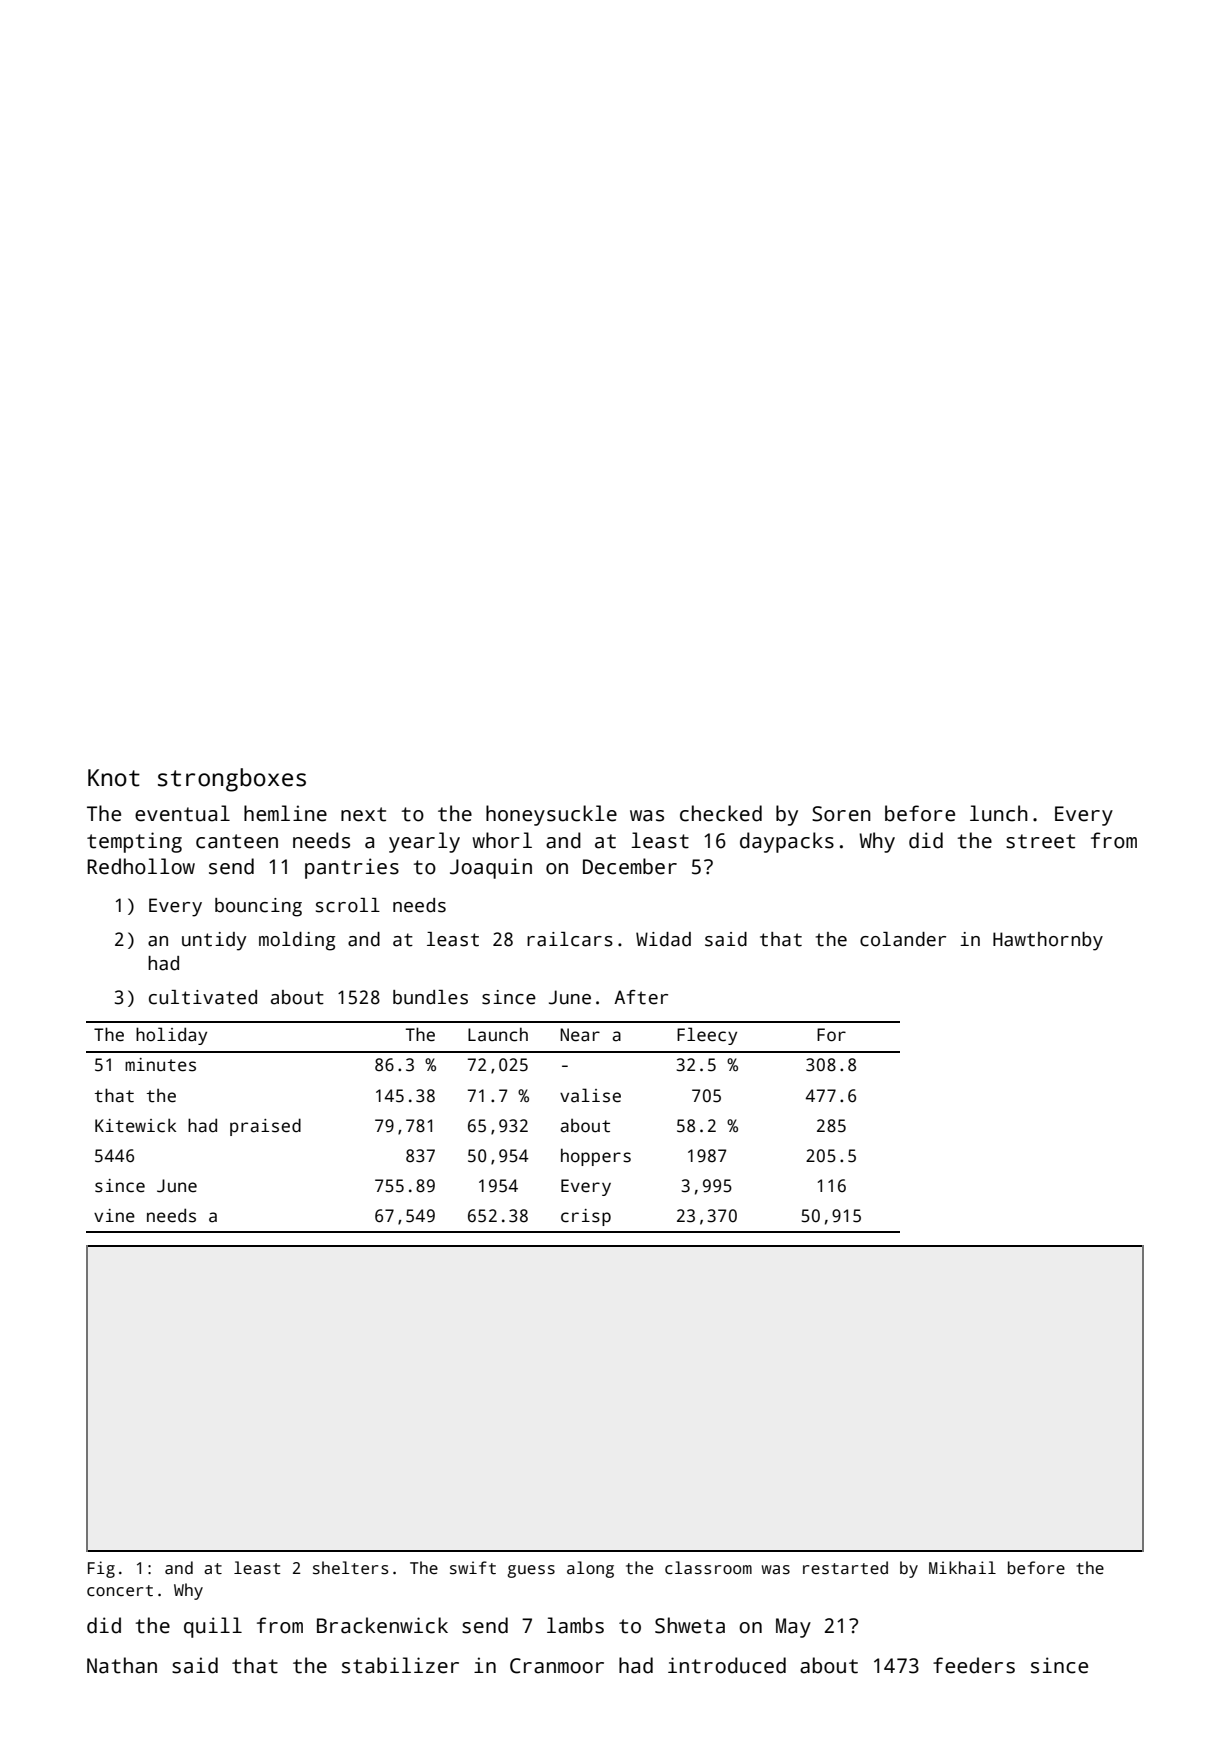 This screenshot has width=1230, height=1740. Describe the element at coordinates (962, 1568) in the screenshot. I see `Mikhail` at that location.
